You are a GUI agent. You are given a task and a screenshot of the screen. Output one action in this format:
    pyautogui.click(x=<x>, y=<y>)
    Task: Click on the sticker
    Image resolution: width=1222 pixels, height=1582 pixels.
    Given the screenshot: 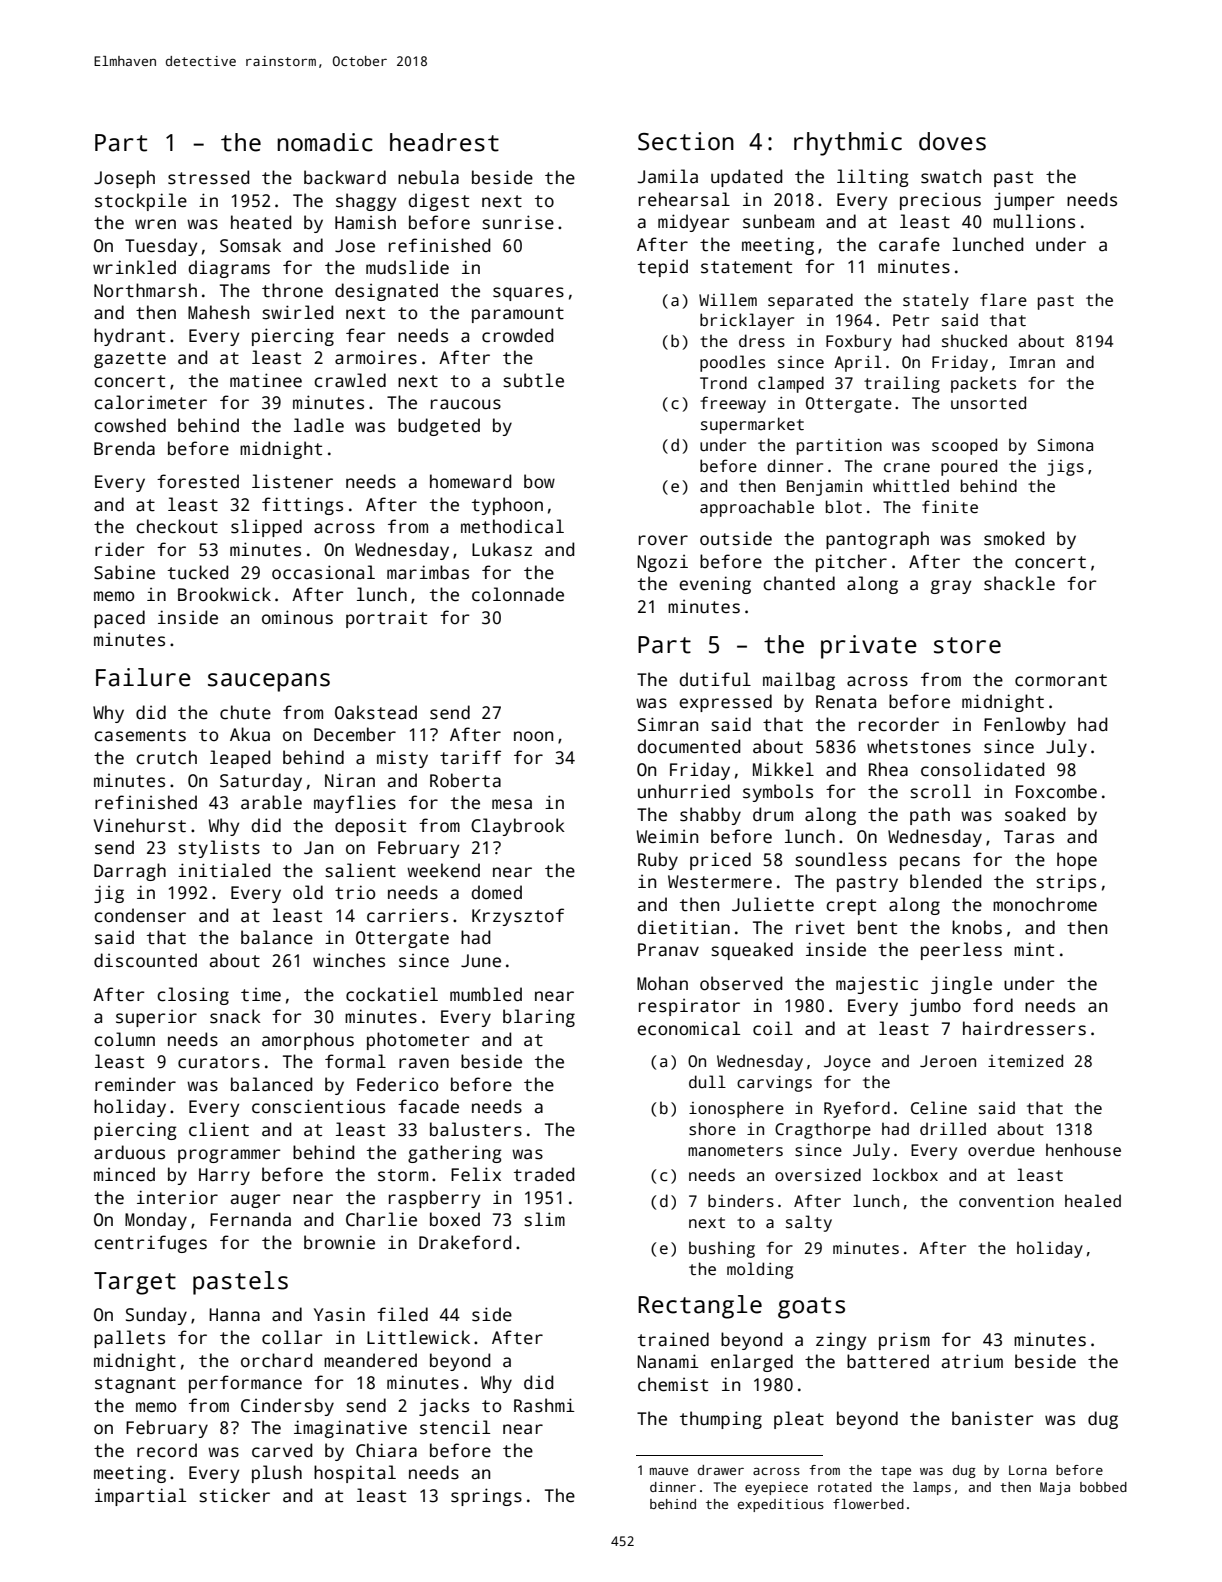 What is the action you would take?
    pyautogui.click(x=234, y=1495)
